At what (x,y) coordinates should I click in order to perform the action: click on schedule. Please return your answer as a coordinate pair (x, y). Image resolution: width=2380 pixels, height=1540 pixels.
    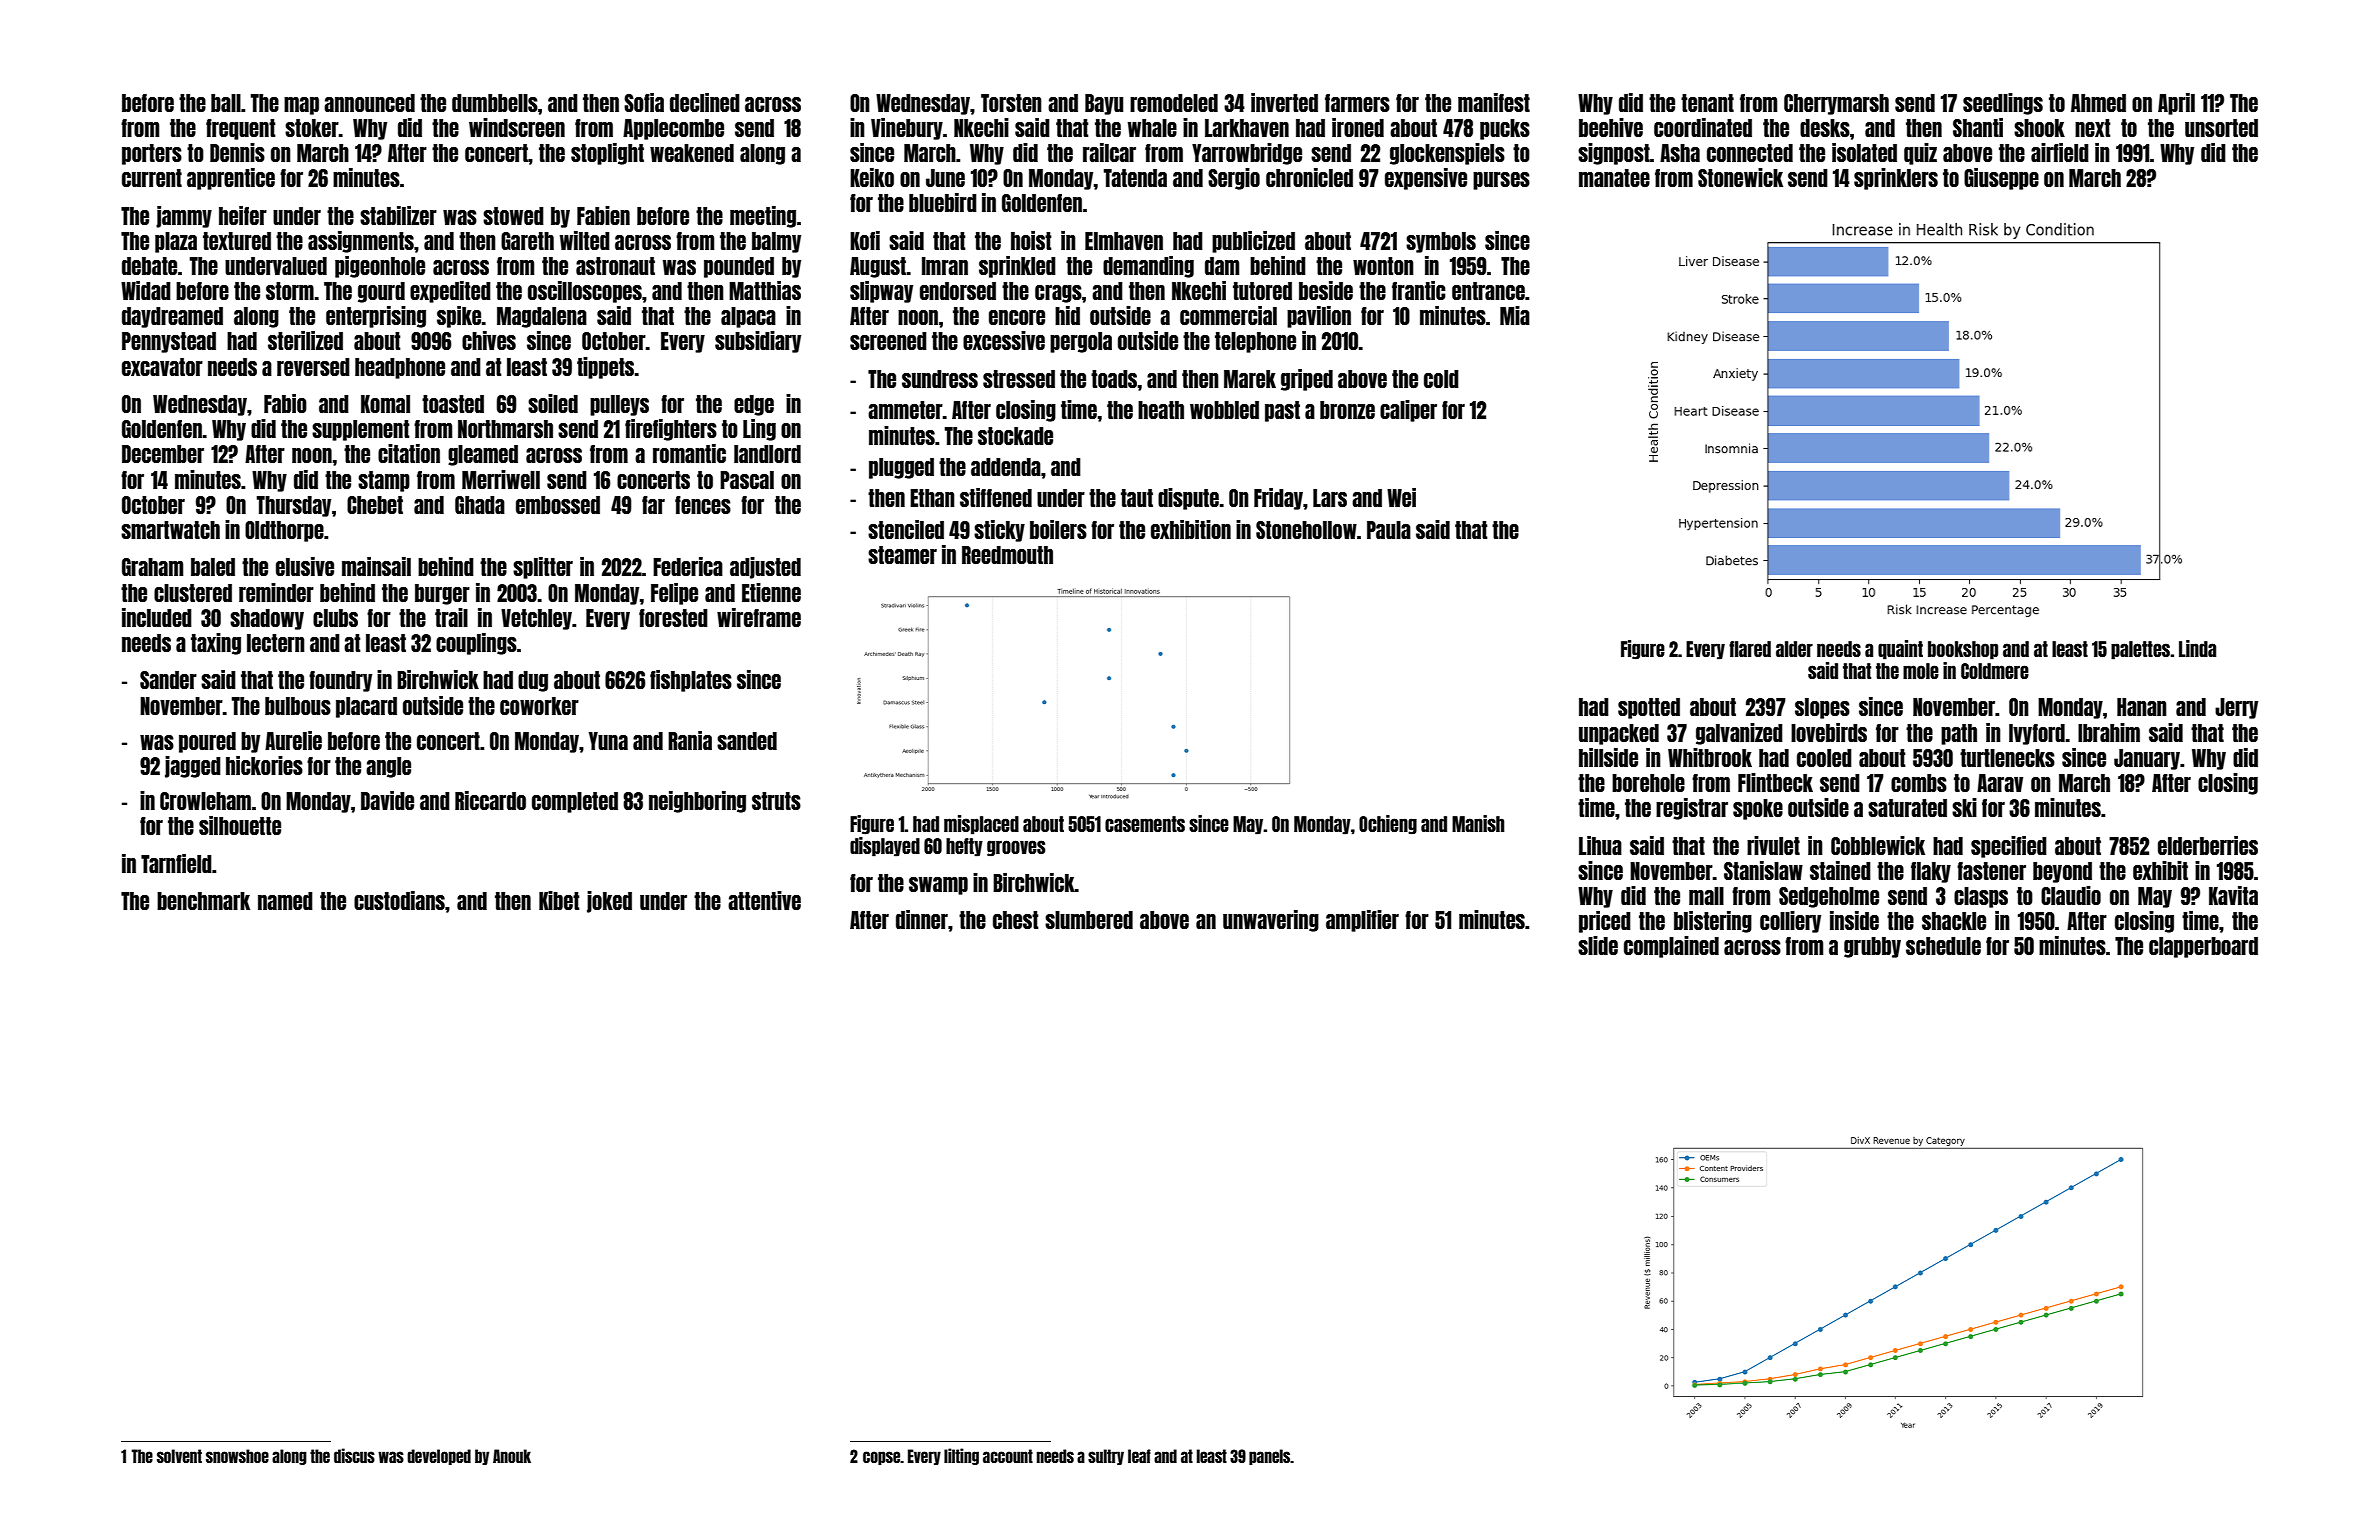
    Looking at the image, I should click on (1943, 946).
